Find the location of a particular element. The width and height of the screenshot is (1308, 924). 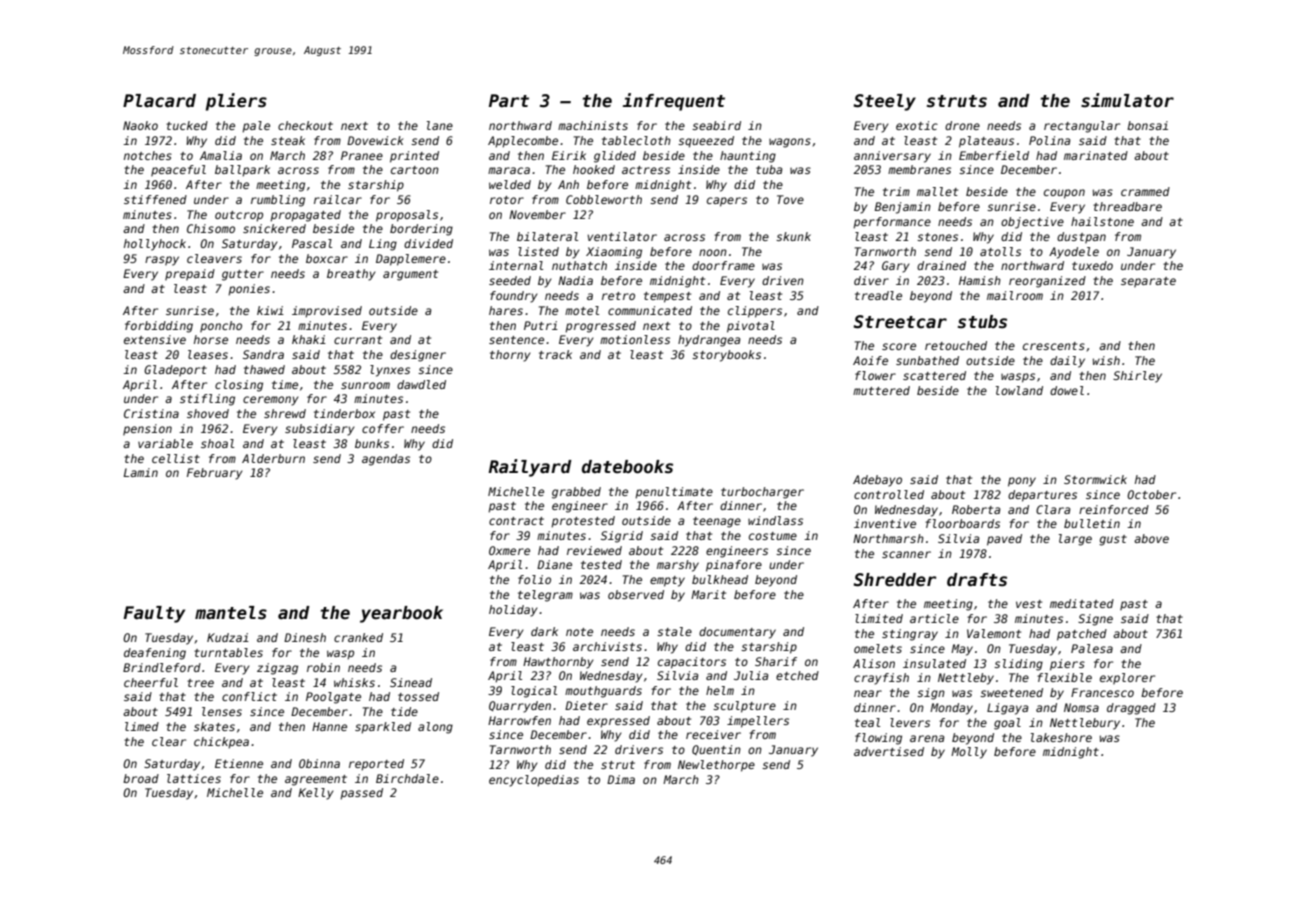

turbocharger is located at coordinates (762, 493).
